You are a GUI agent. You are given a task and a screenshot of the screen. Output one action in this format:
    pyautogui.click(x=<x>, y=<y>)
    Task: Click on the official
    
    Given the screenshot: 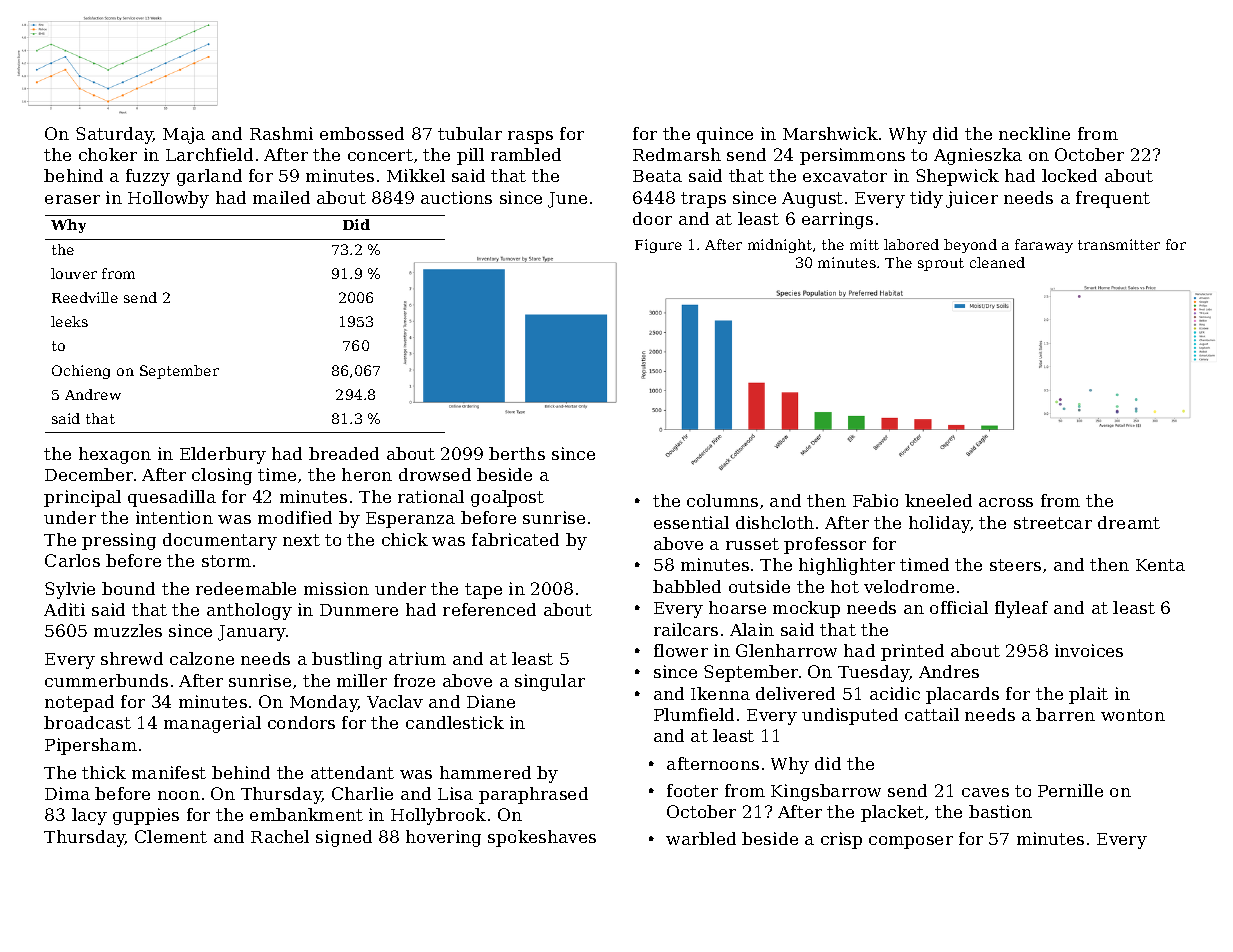 What is the action you would take?
    pyautogui.click(x=959, y=607)
